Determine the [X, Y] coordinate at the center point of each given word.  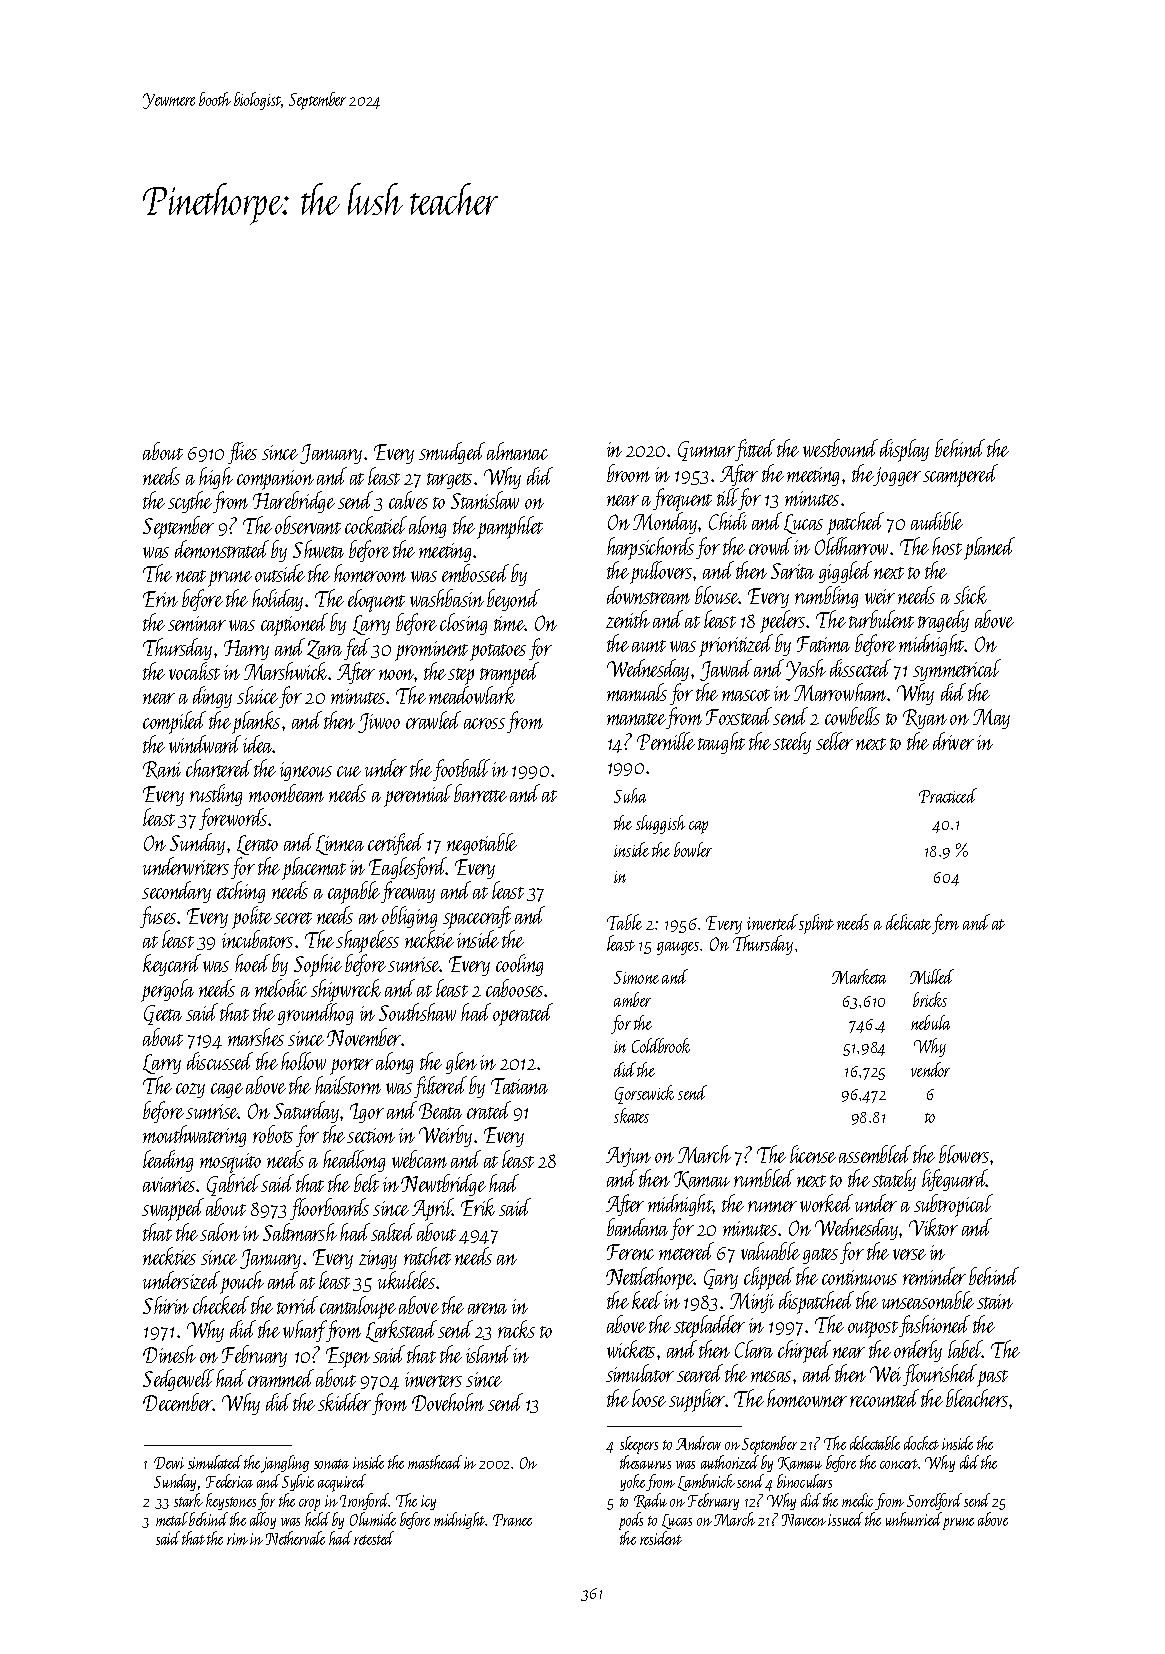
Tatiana [519, 1086]
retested [374, 1538]
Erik [478, 1207]
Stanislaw [485, 500]
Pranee [512, 1520]
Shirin [166, 1305]
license [813, 1154]
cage [227, 1090]
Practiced [948, 795]
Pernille [666, 741]
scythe [190, 502]
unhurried [914, 1519]
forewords [233, 819]
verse [909, 1254]
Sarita [792, 571]
